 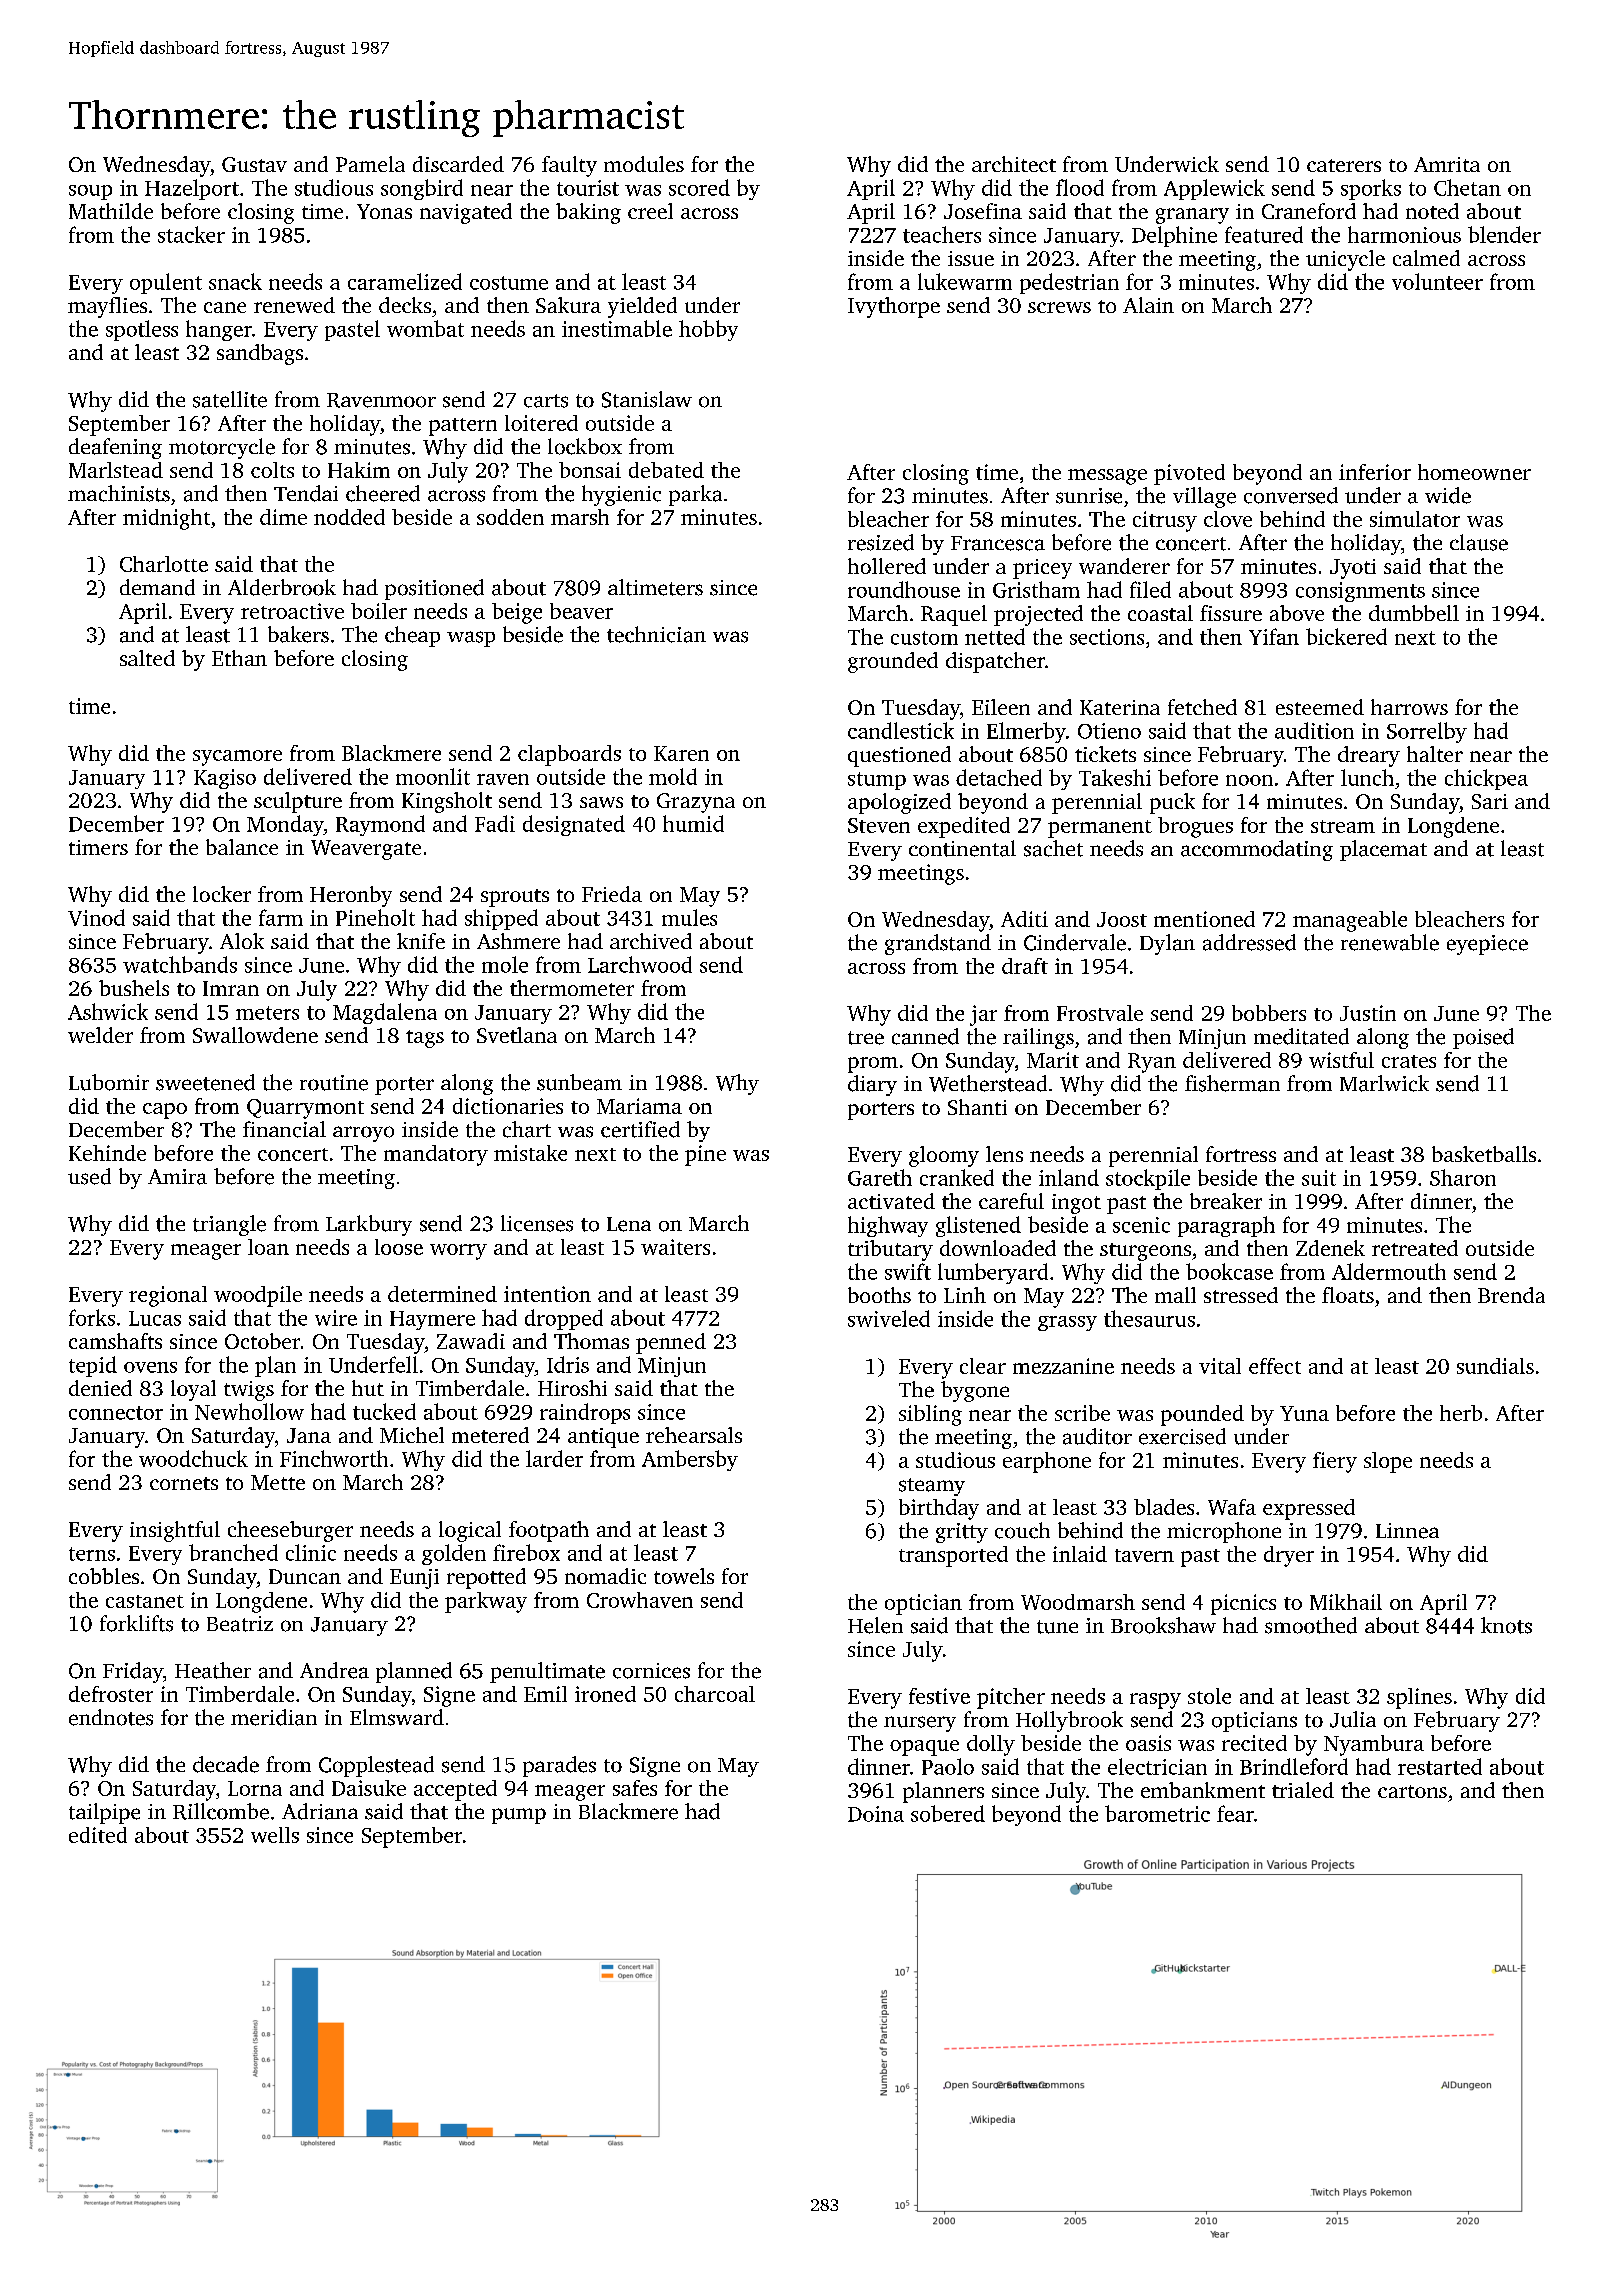 What do you see at coordinates (111, 211) in the screenshot?
I see `Mathilde` at bounding box center [111, 211].
